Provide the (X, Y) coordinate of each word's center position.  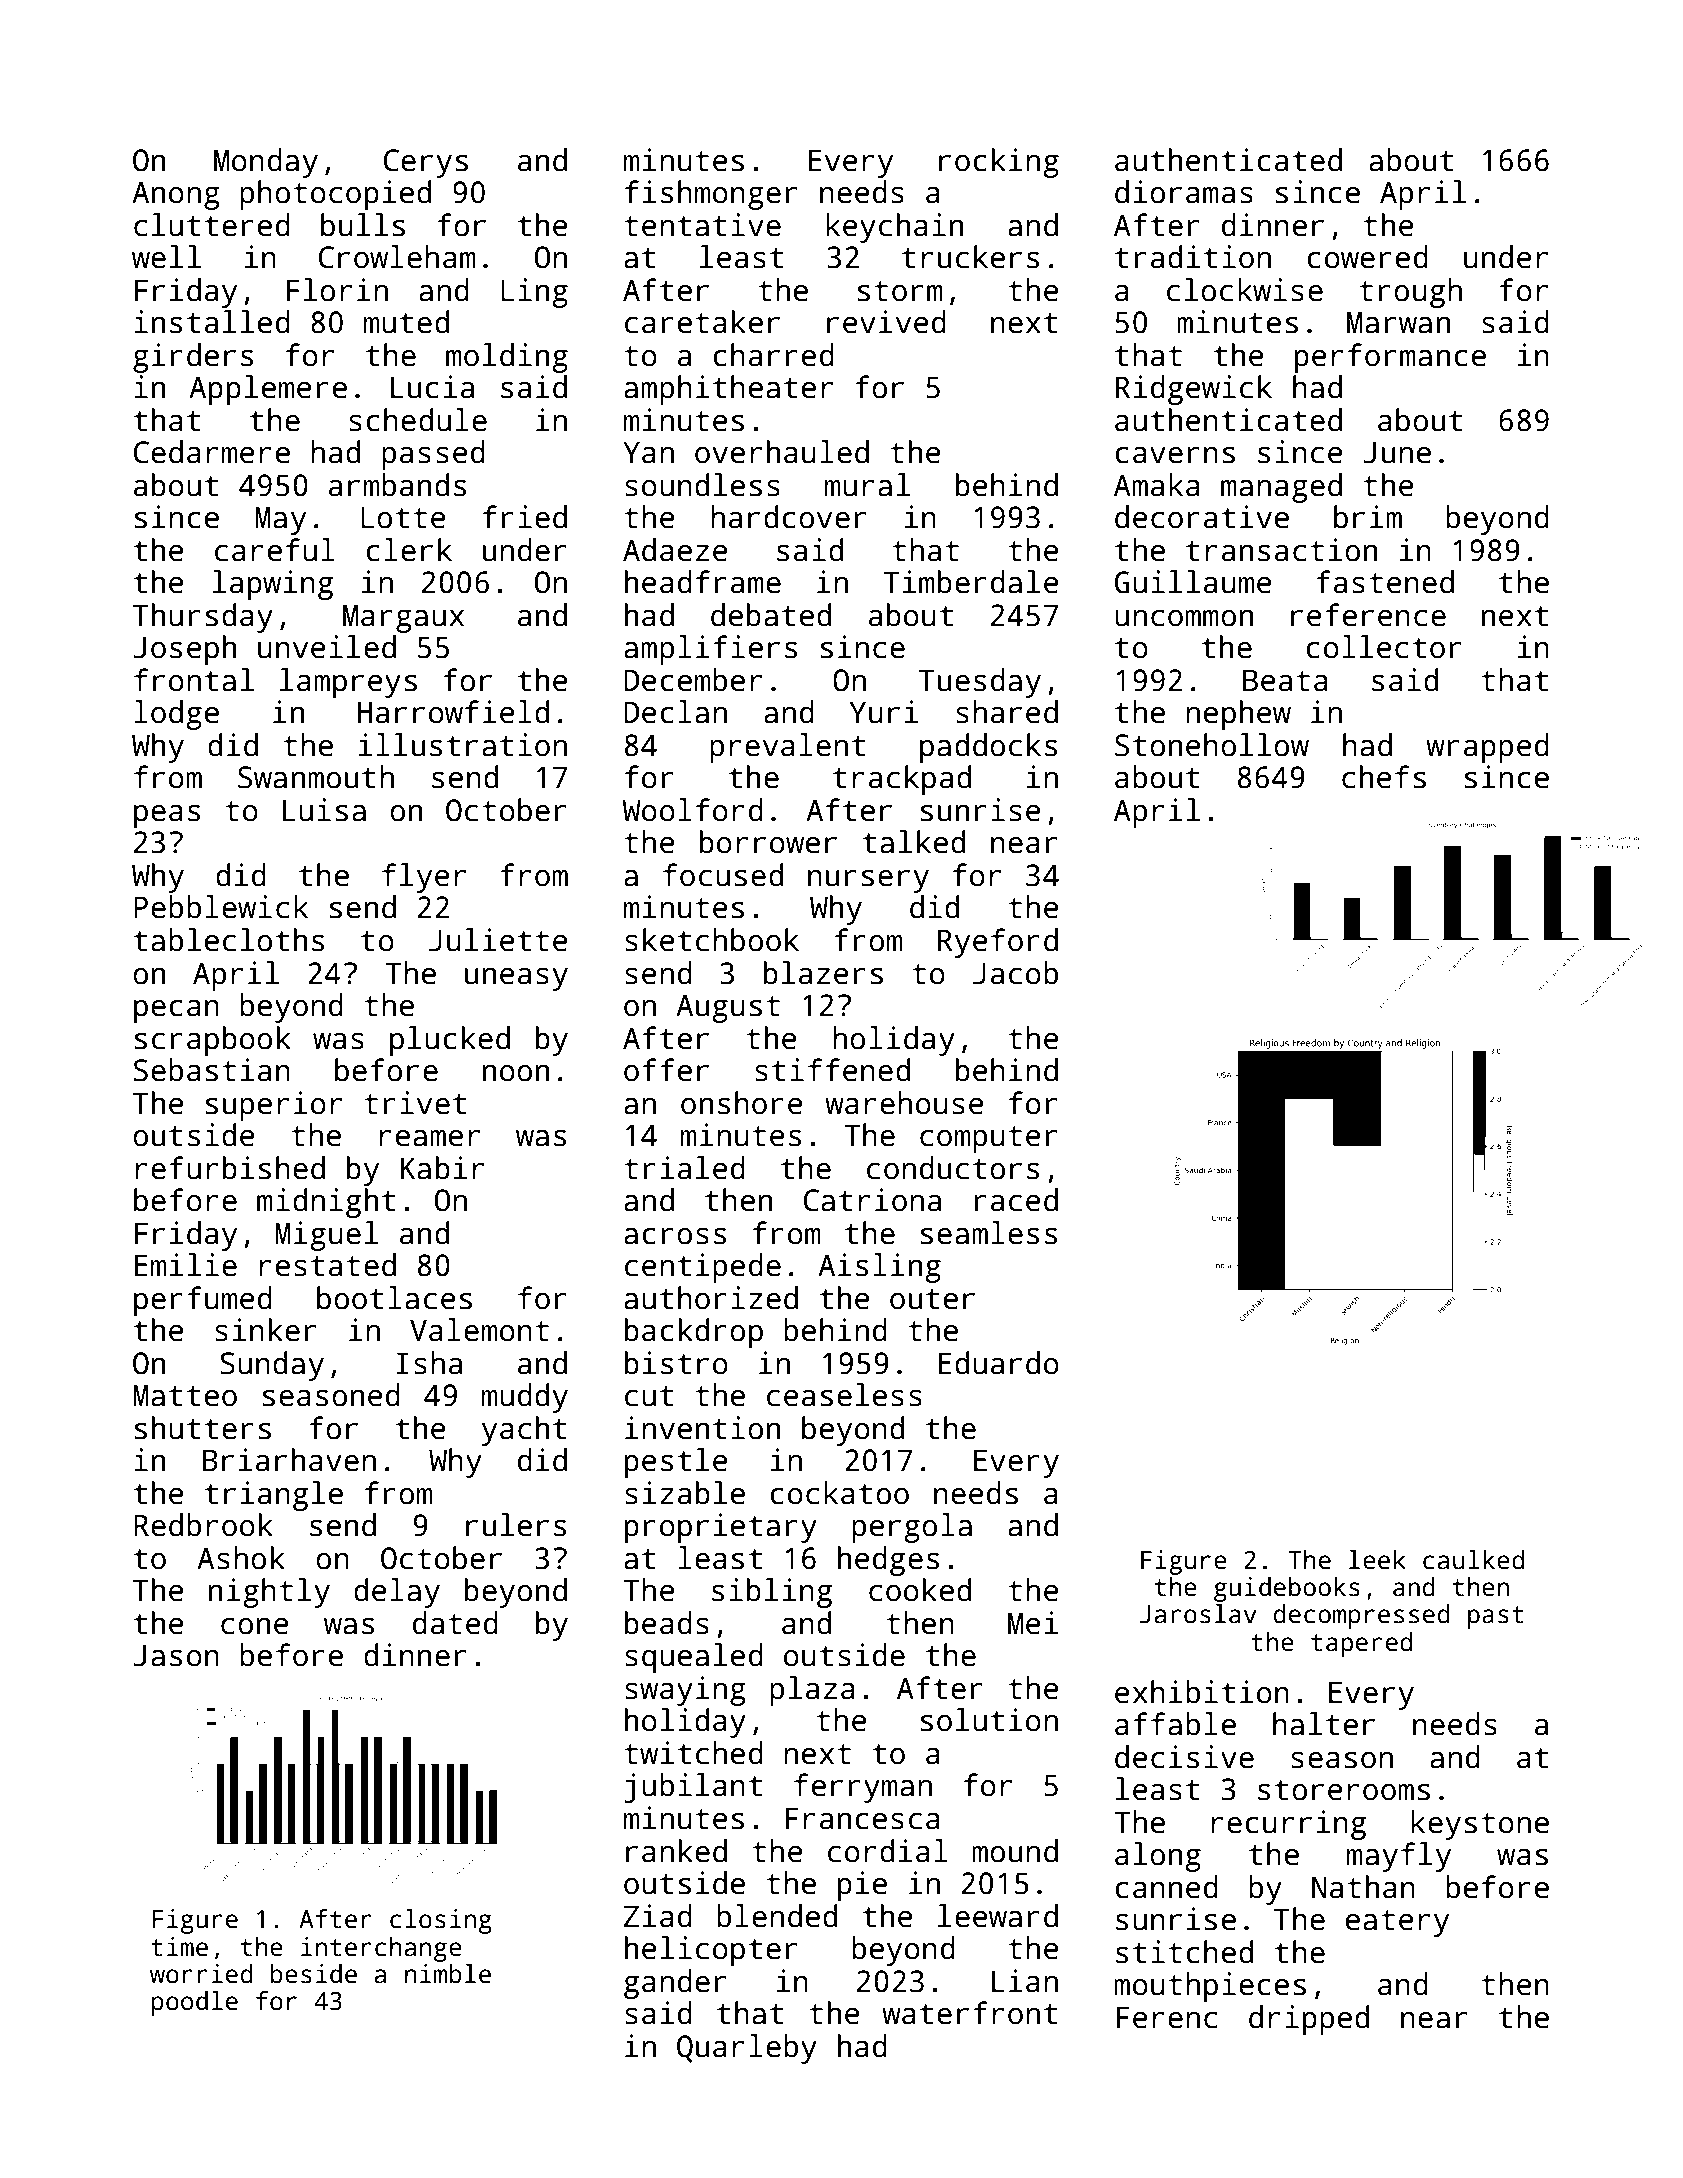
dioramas (1184, 192)
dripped (1309, 2020)
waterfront (969, 2013)
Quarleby (747, 2049)
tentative (702, 225)
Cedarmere (212, 452)
